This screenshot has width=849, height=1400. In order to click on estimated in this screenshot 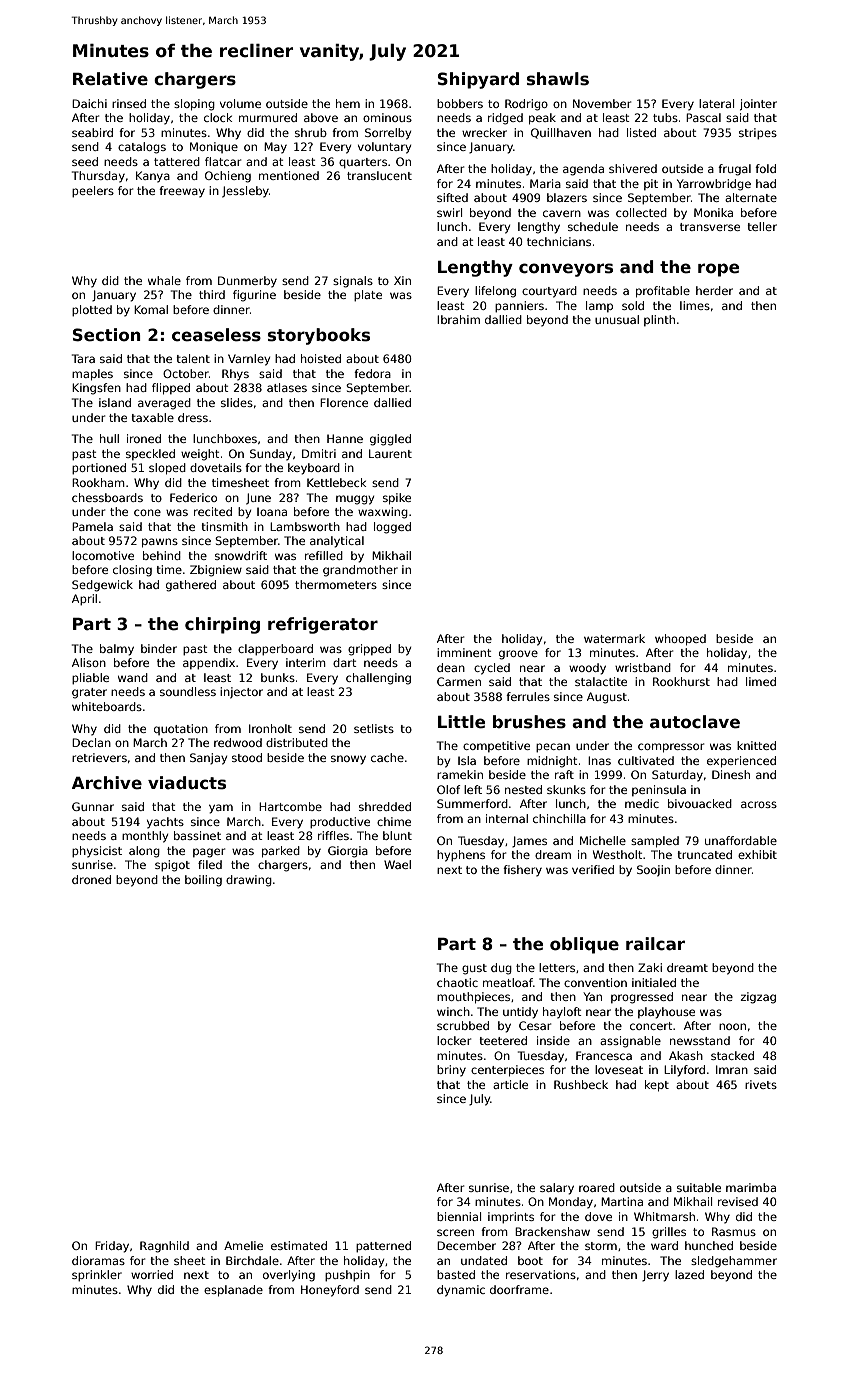, I will do `click(299, 1245)`.
